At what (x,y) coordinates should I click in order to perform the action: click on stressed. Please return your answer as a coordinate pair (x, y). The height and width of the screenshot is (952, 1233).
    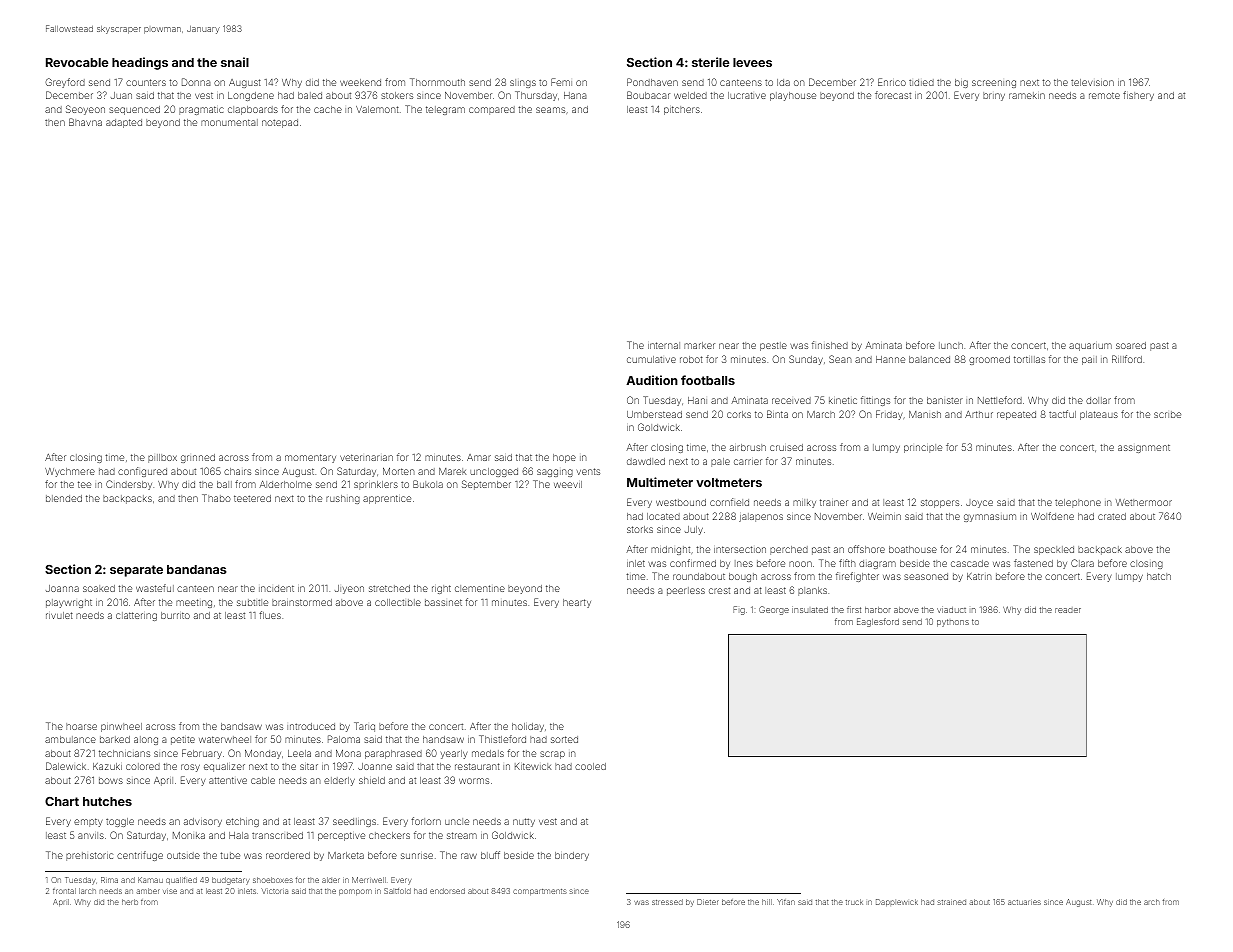
    Looking at the image, I should click on (667, 902).
